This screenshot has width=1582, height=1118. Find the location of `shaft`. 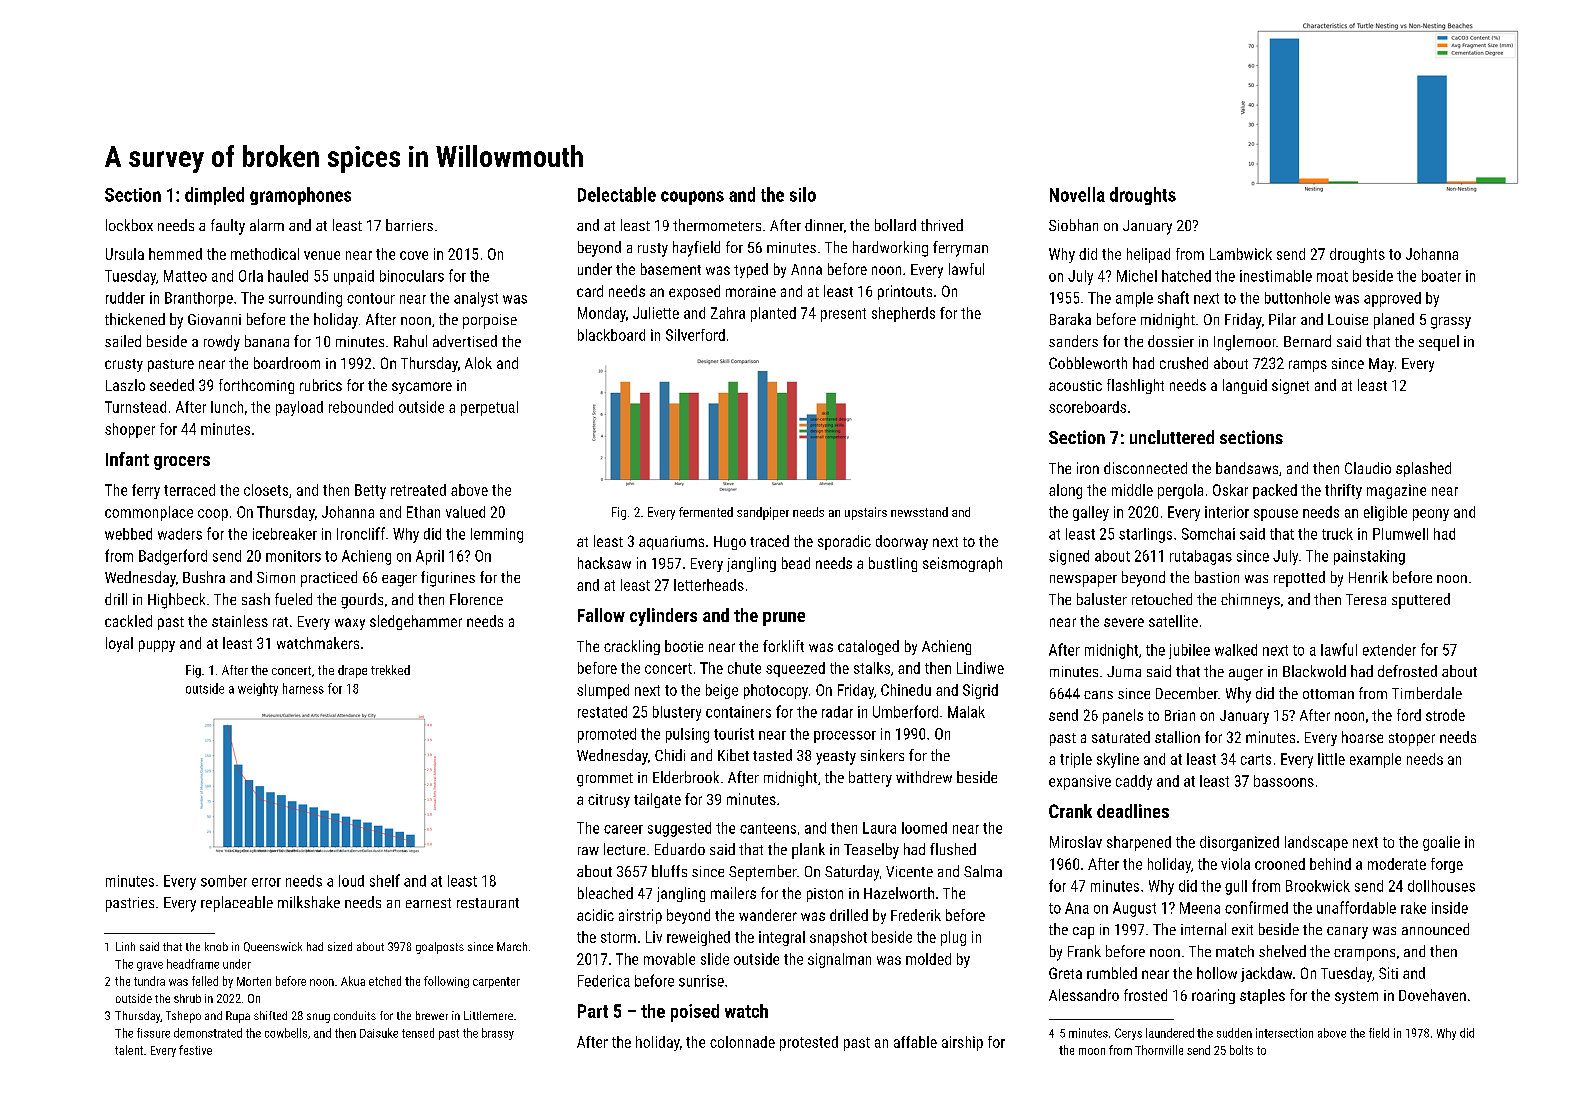

shaft is located at coordinates (1173, 297).
